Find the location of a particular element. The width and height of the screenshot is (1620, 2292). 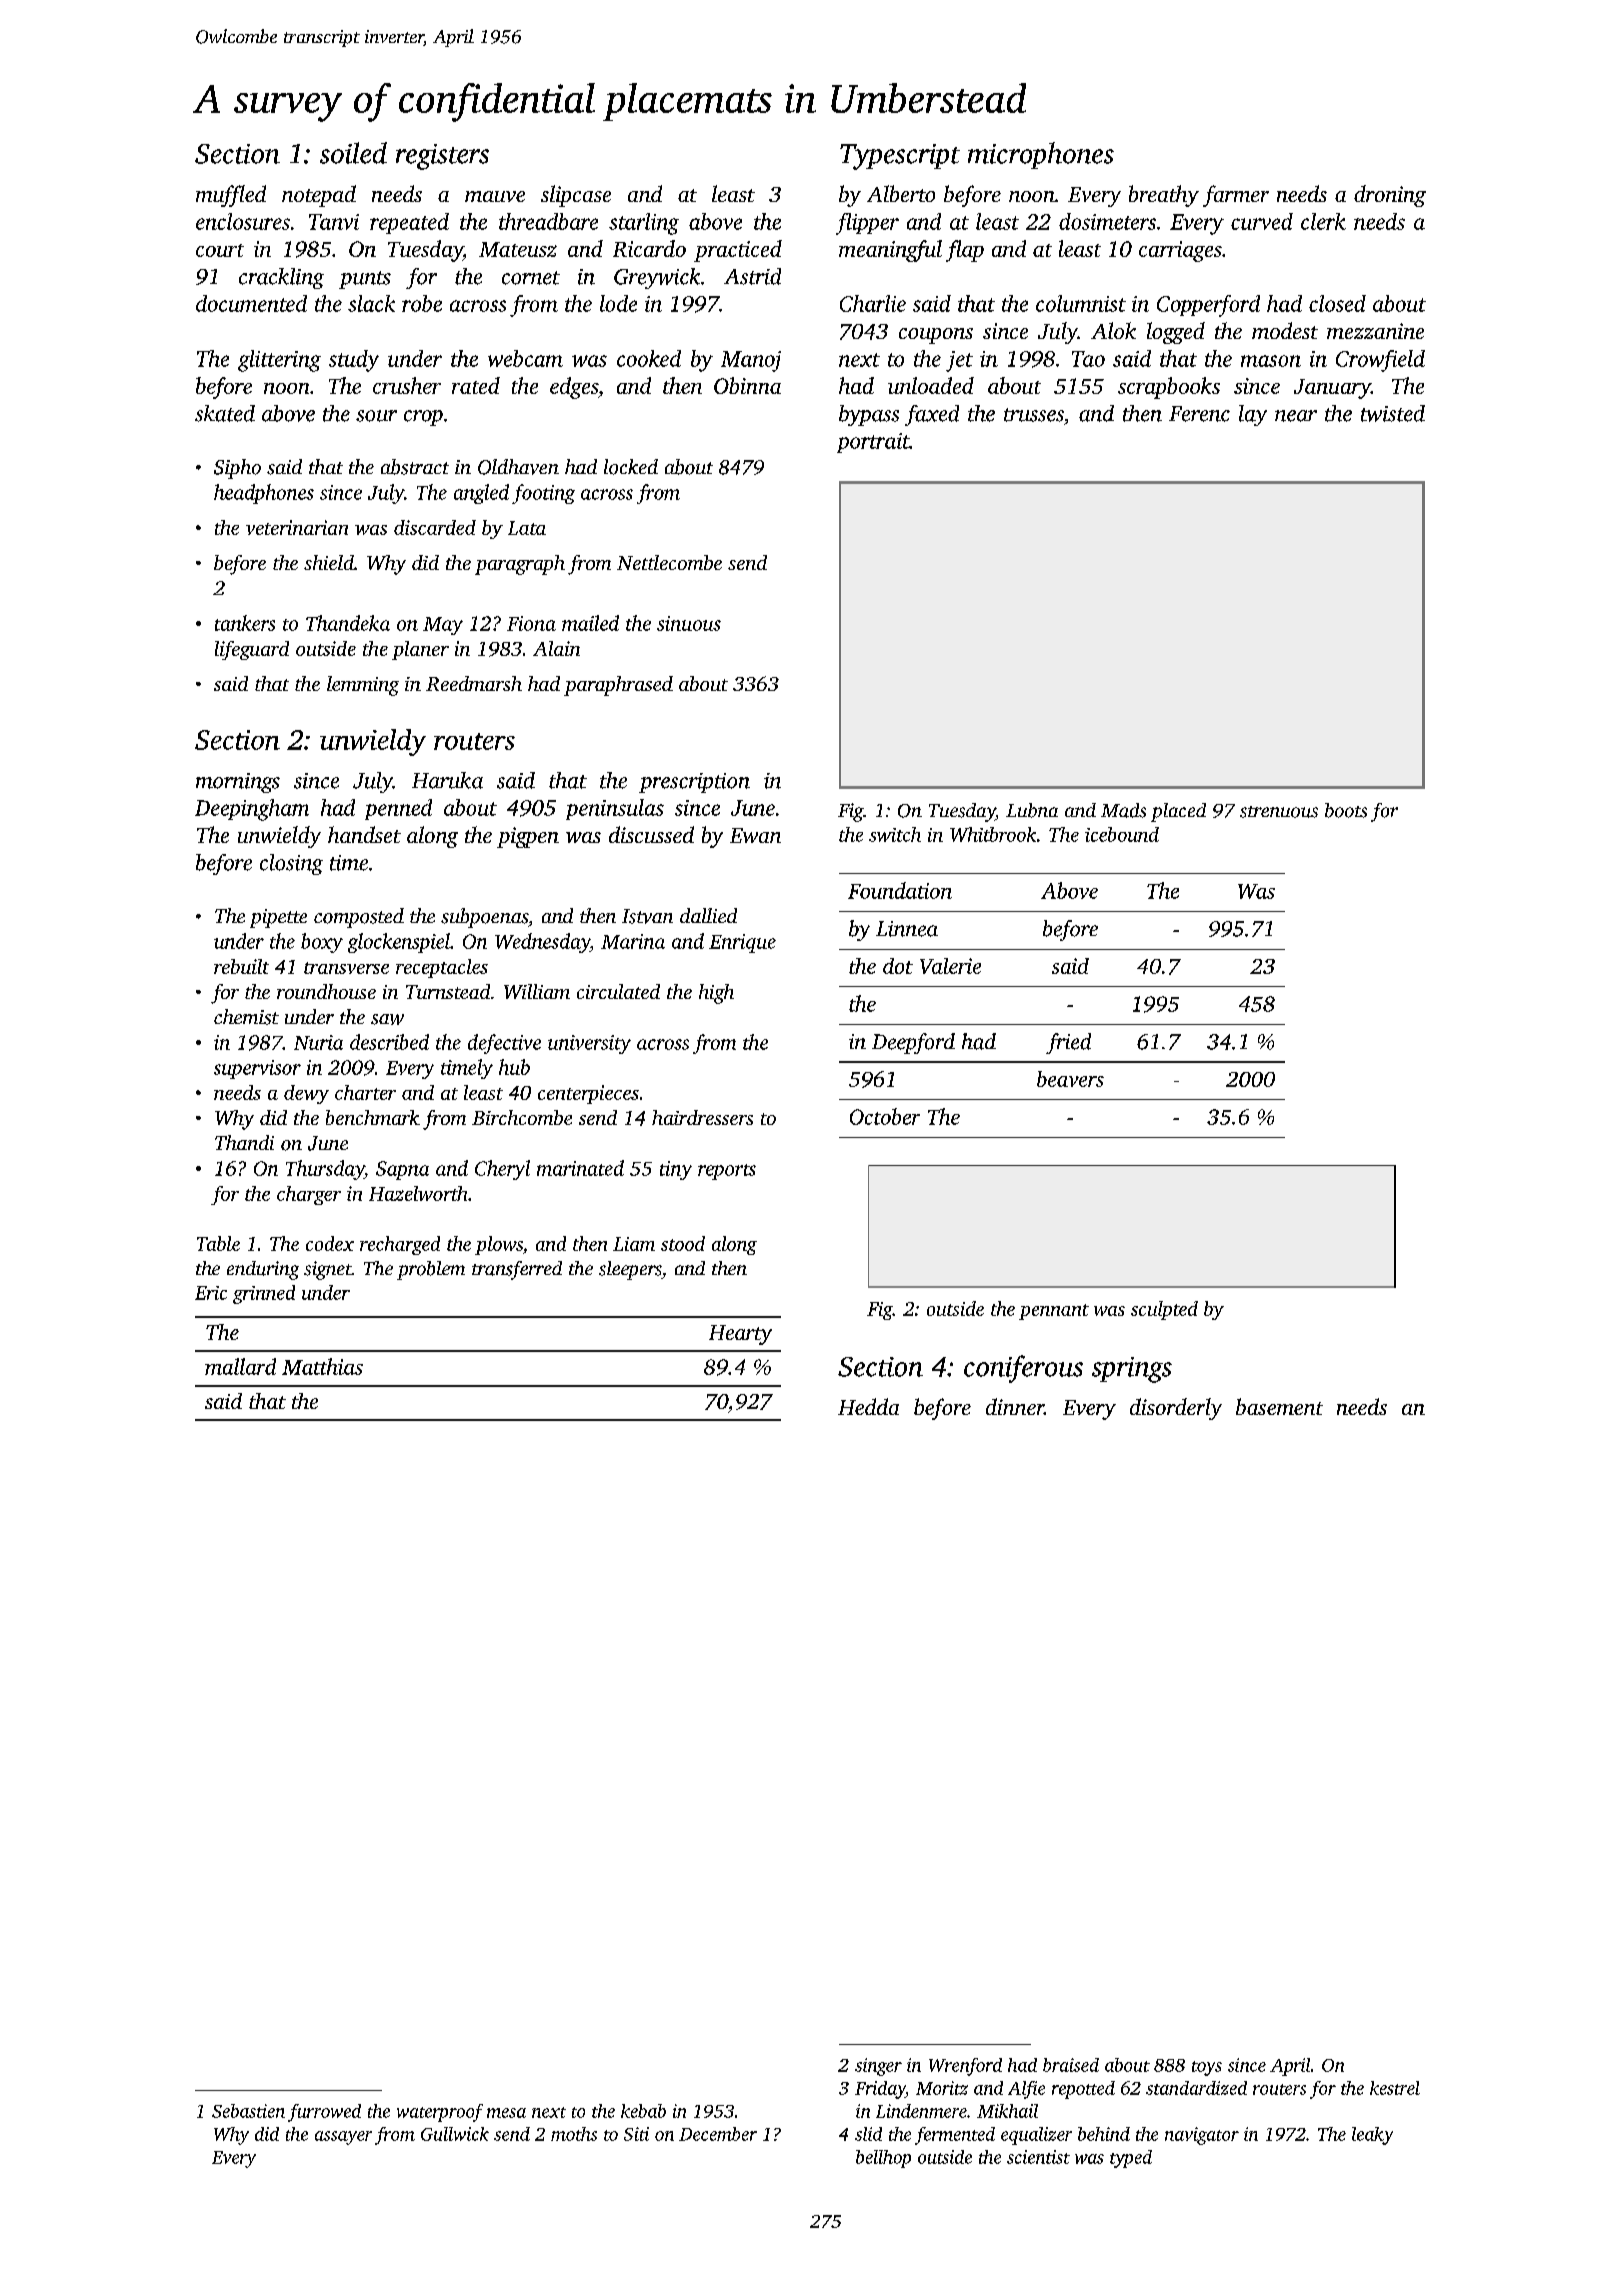

Hearty is located at coordinates (740, 1335).
